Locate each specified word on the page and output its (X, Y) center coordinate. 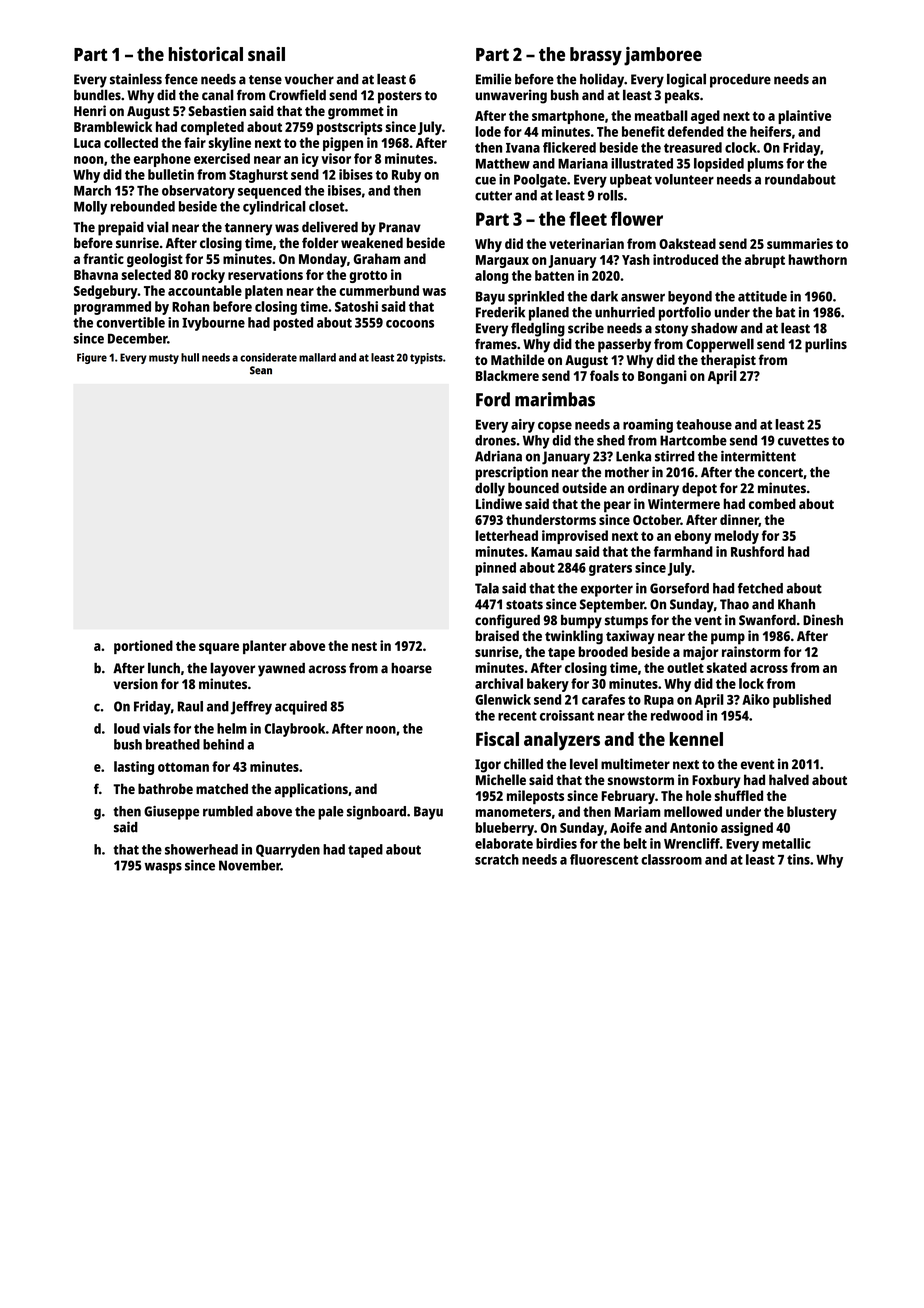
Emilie (493, 79)
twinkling (574, 637)
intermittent (758, 456)
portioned (143, 647)
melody (737, 537)
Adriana (498, 456)
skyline (229, 144)
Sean (261, 370)
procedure (740, 81)
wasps (163, 868)
